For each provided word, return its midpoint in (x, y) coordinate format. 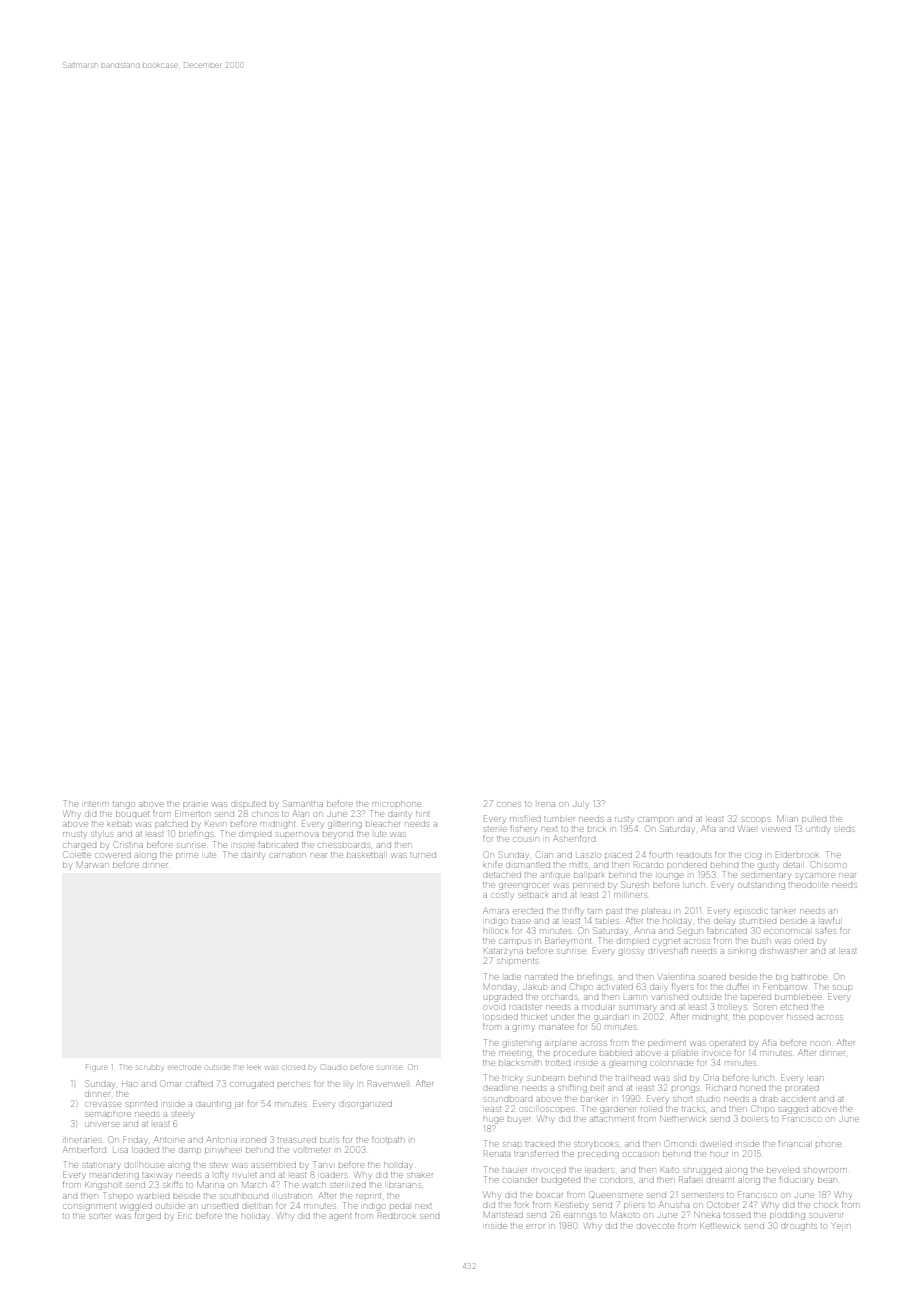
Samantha (303, 803)
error (535, 1226)
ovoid (494, 1007)
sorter (100, 1216)
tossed (737, 1215)
